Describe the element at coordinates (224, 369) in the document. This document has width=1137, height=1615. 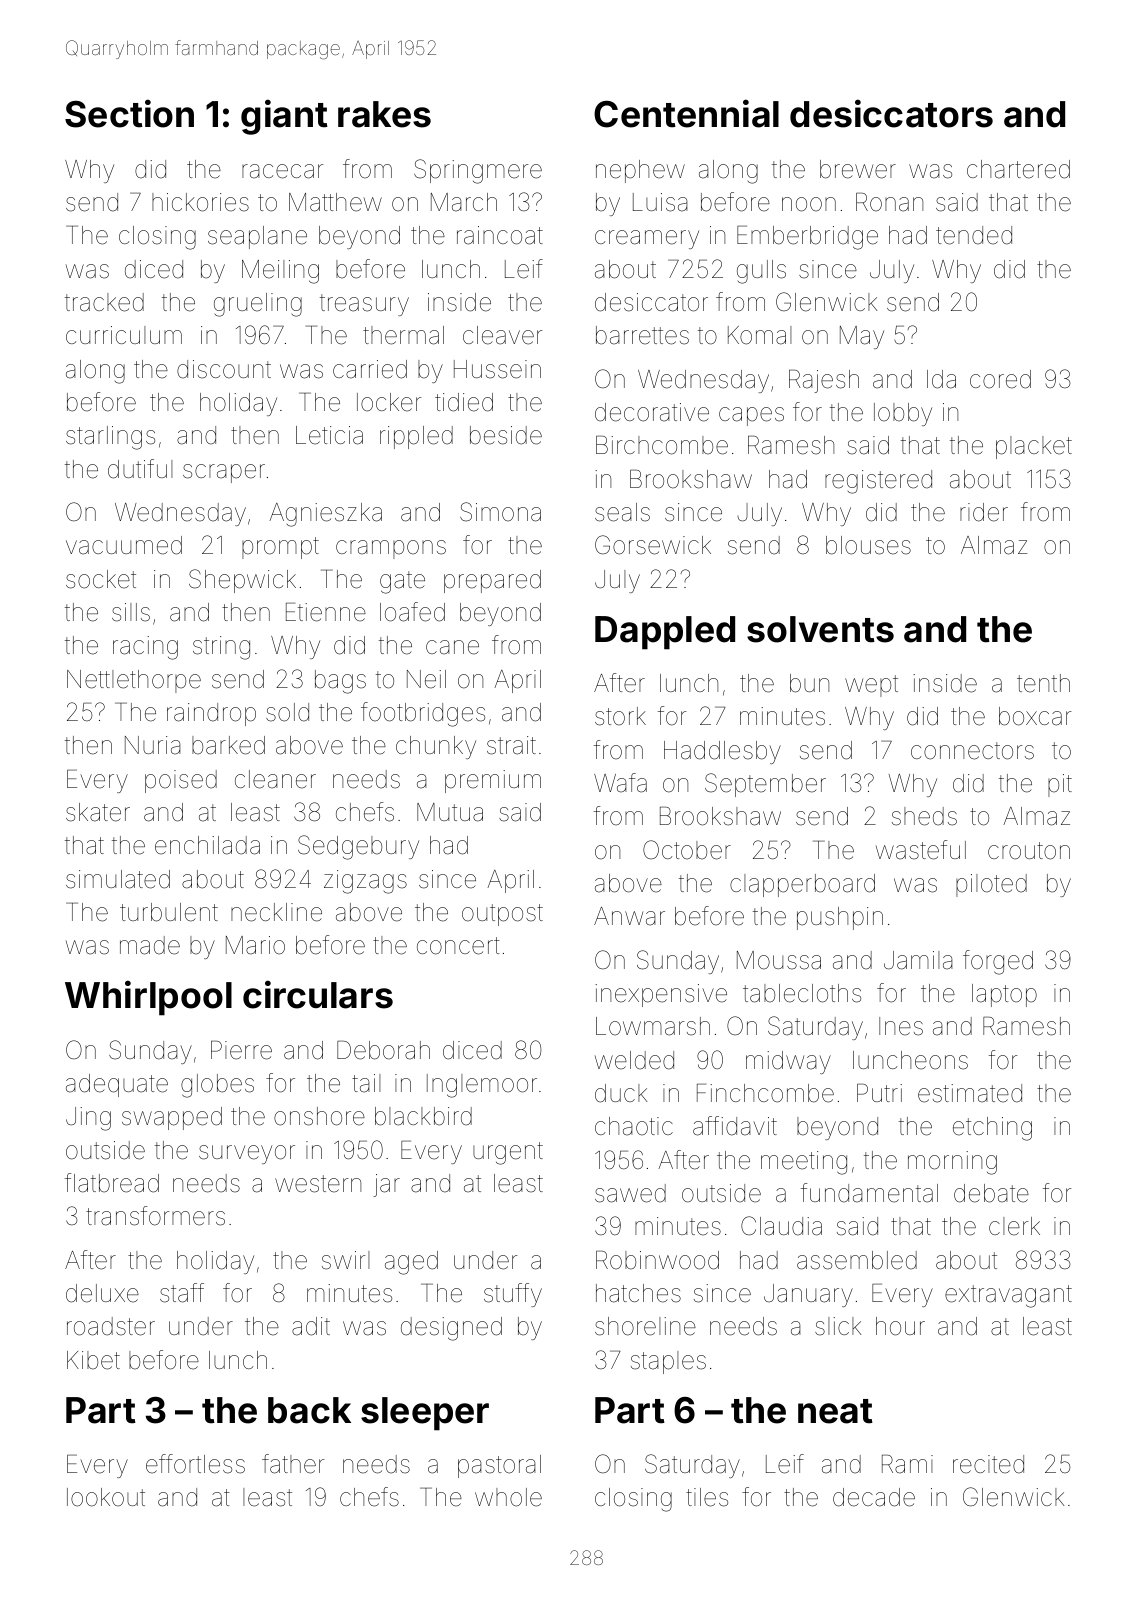
I see `discount` at that location.
